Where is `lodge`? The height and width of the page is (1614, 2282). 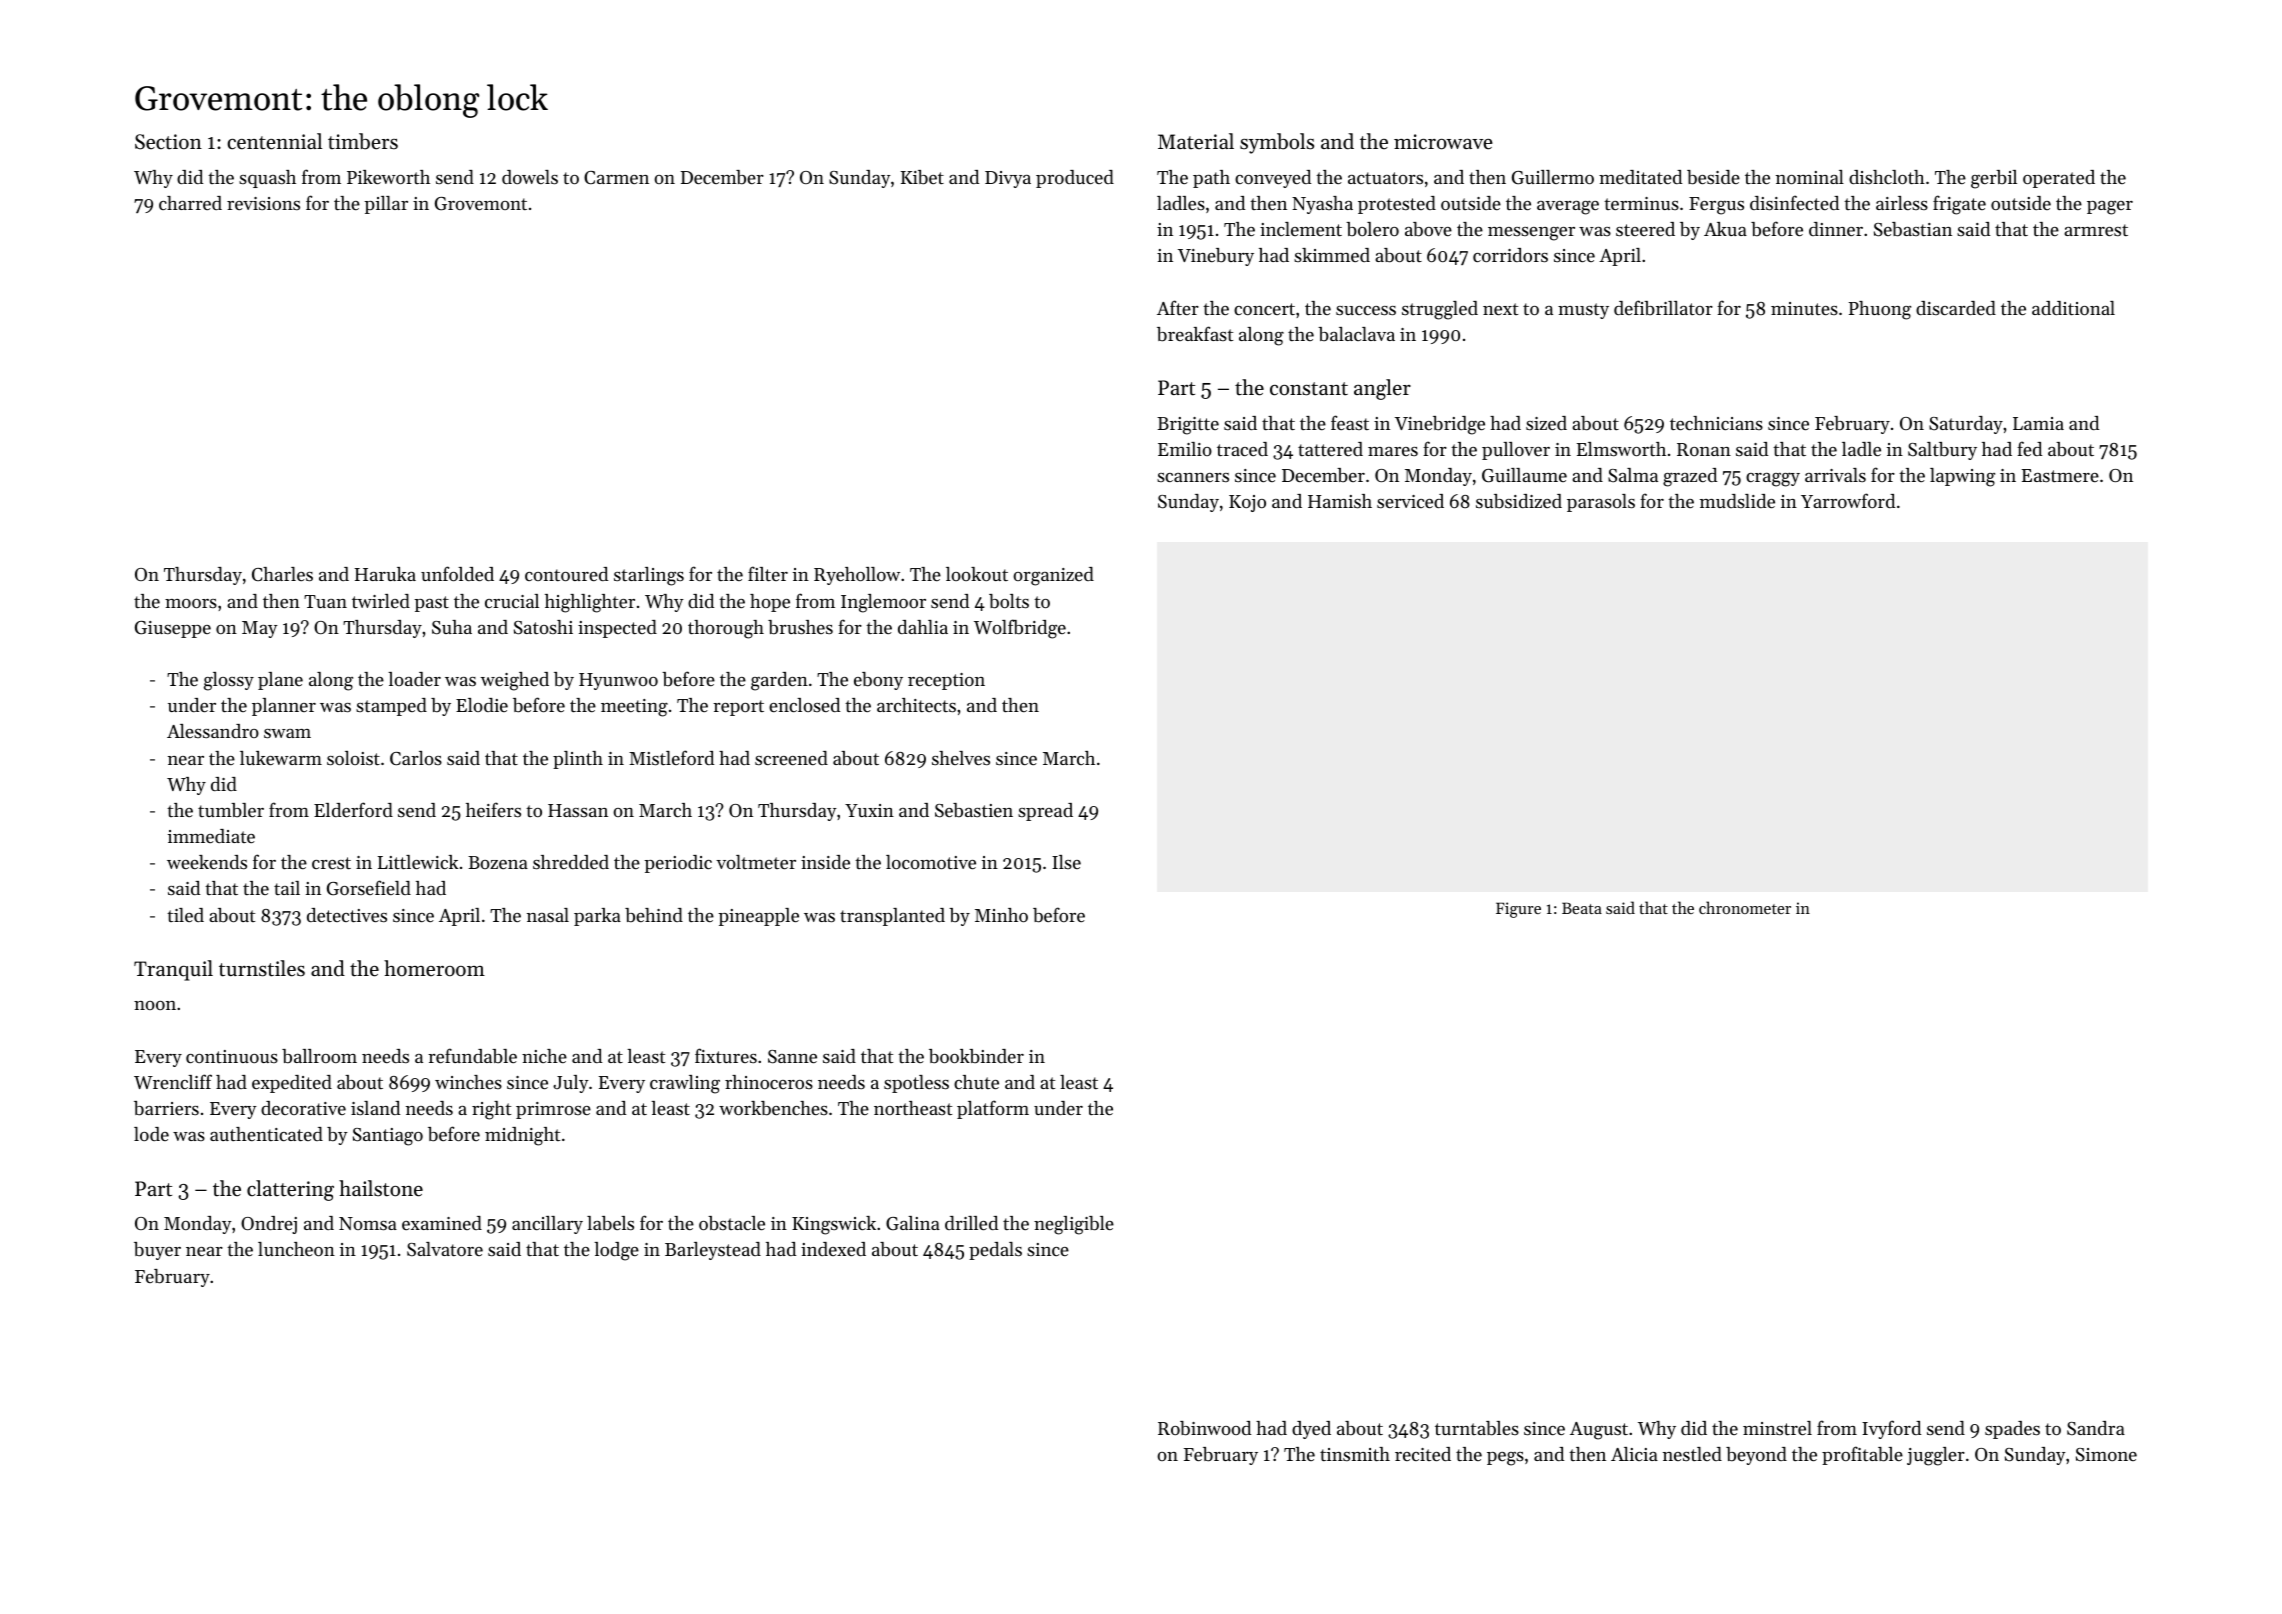
lodge is located at coordinates (616, 1251).
